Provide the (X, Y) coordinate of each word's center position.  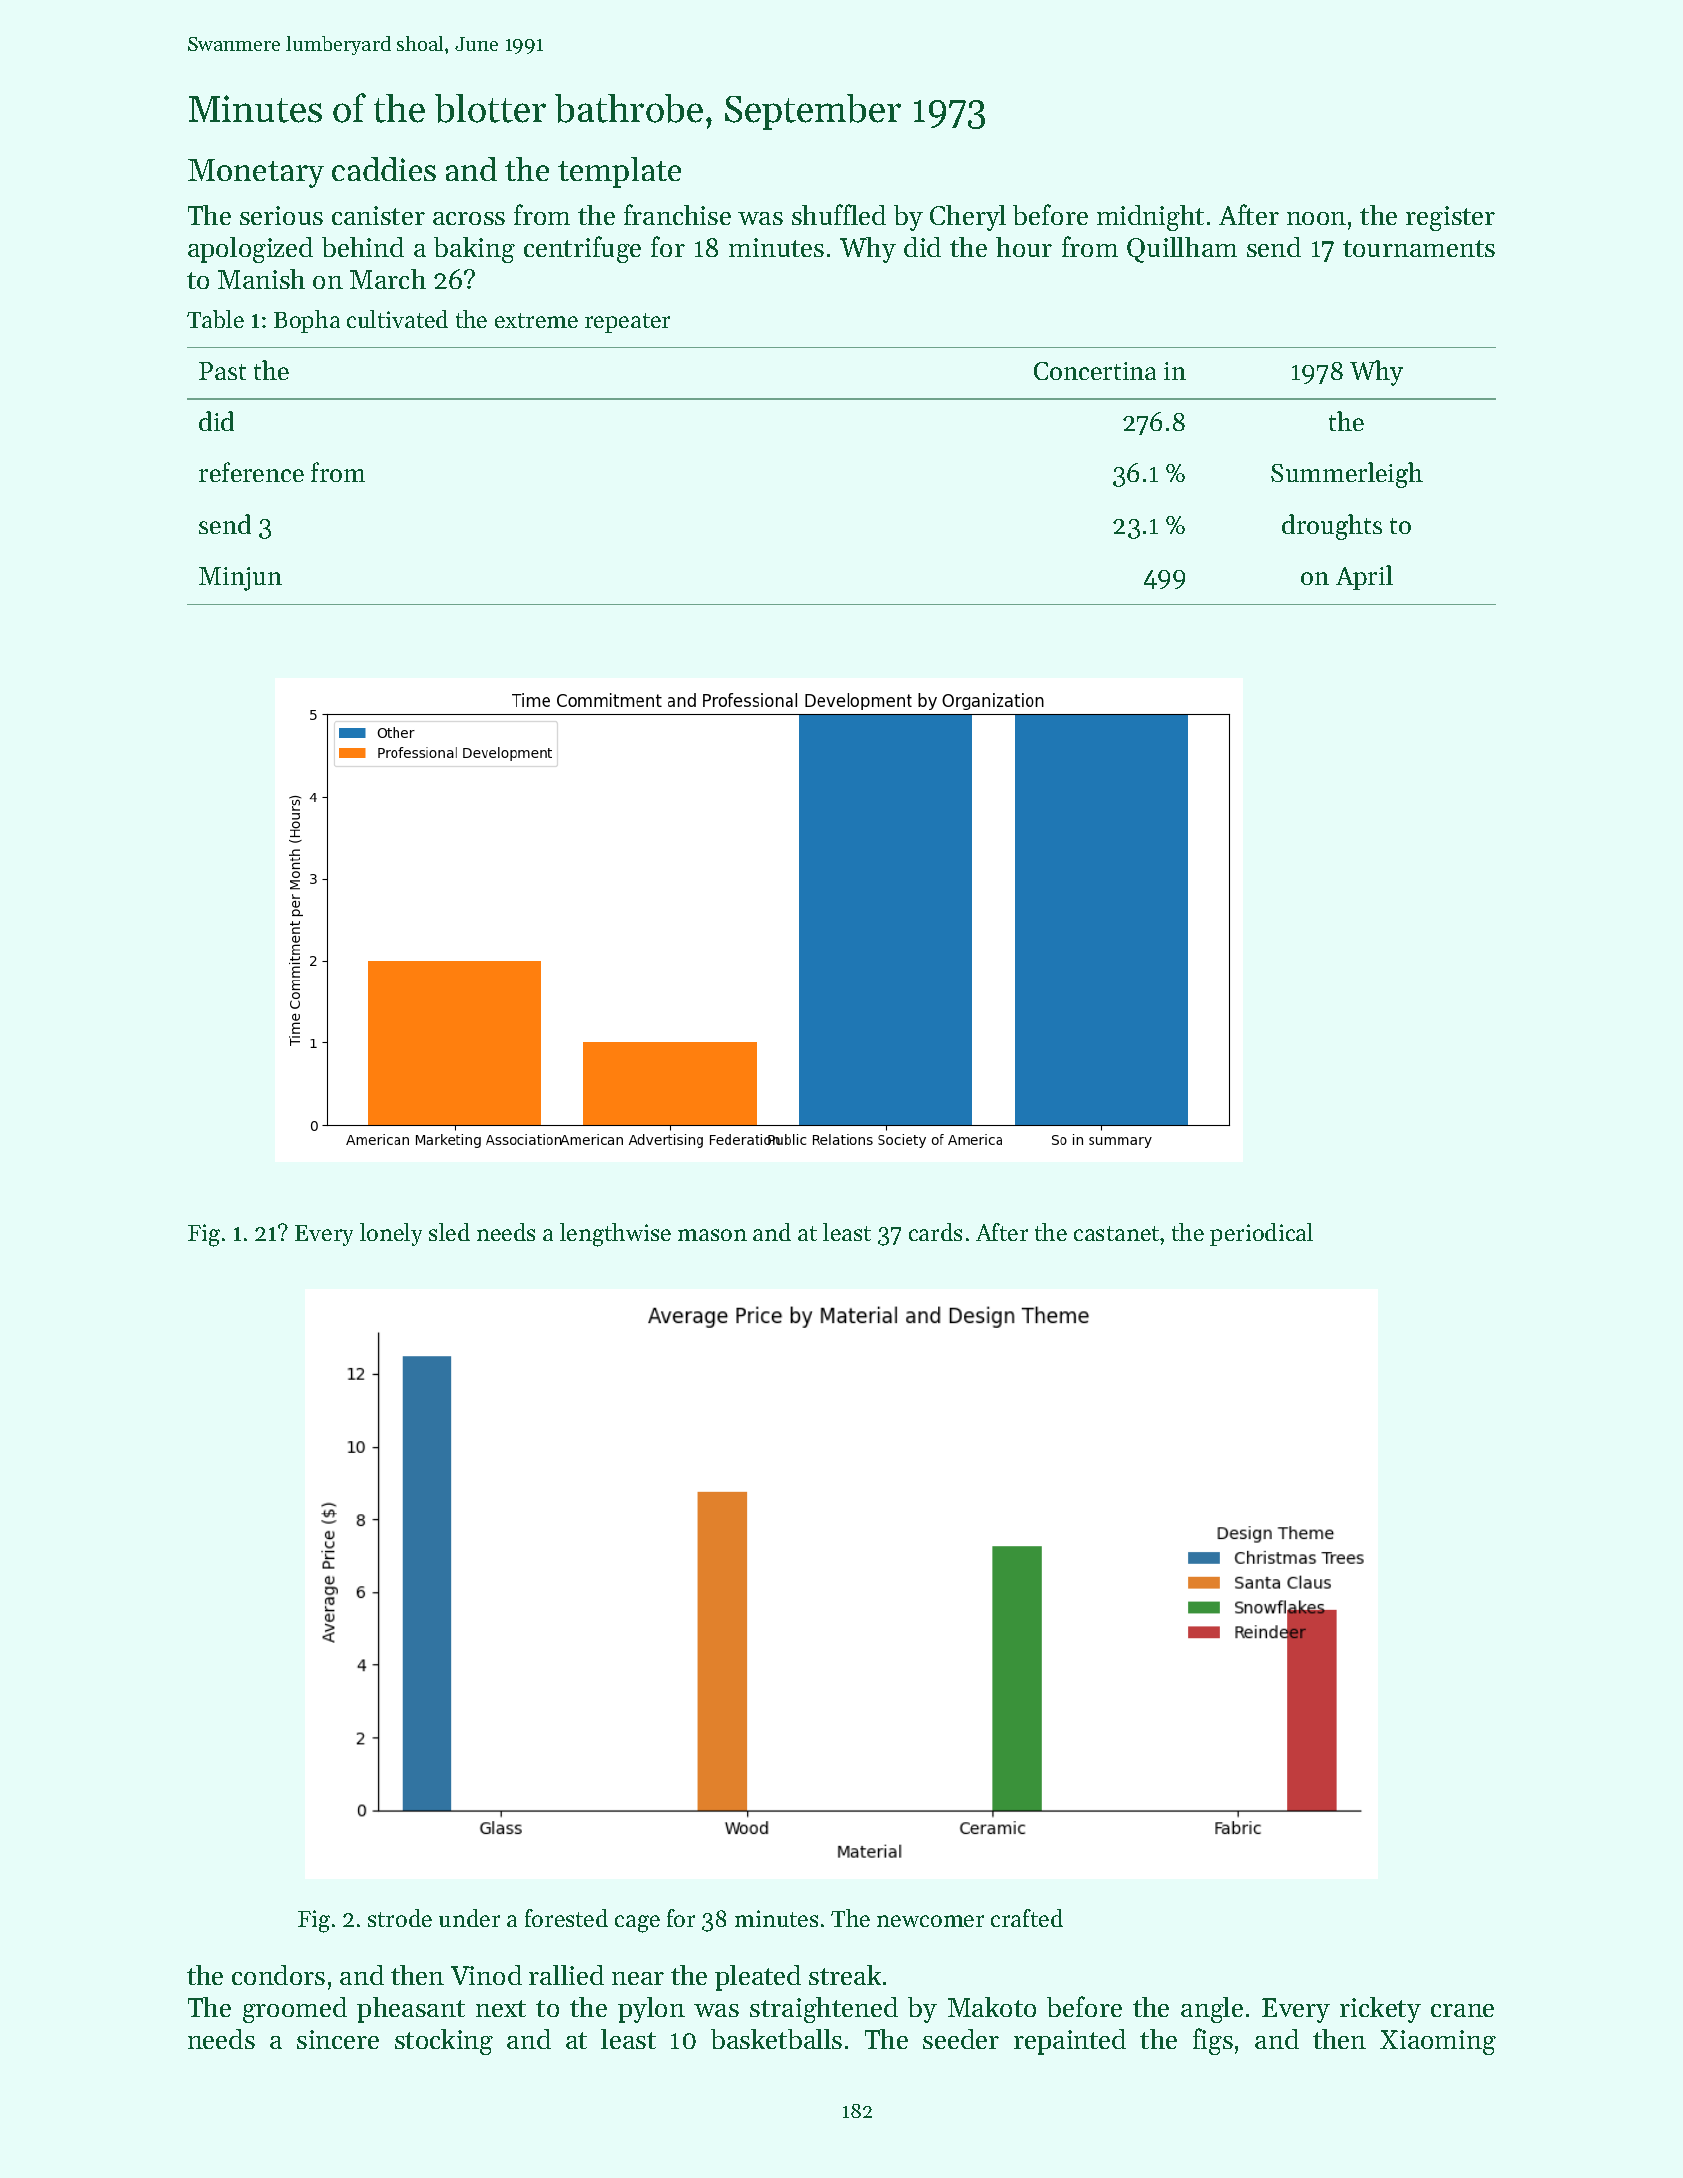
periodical (1261, 1234)
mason (712, 1235)
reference (251, 472)
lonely (391, 1234)
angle (1212, 2010)
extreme (536, 320)
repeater (627, 323)
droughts (1332, 527)
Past (222, 371)
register (1450, 218)
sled (449, 1232)
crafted (1027, 1918)
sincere (338, 2039)
